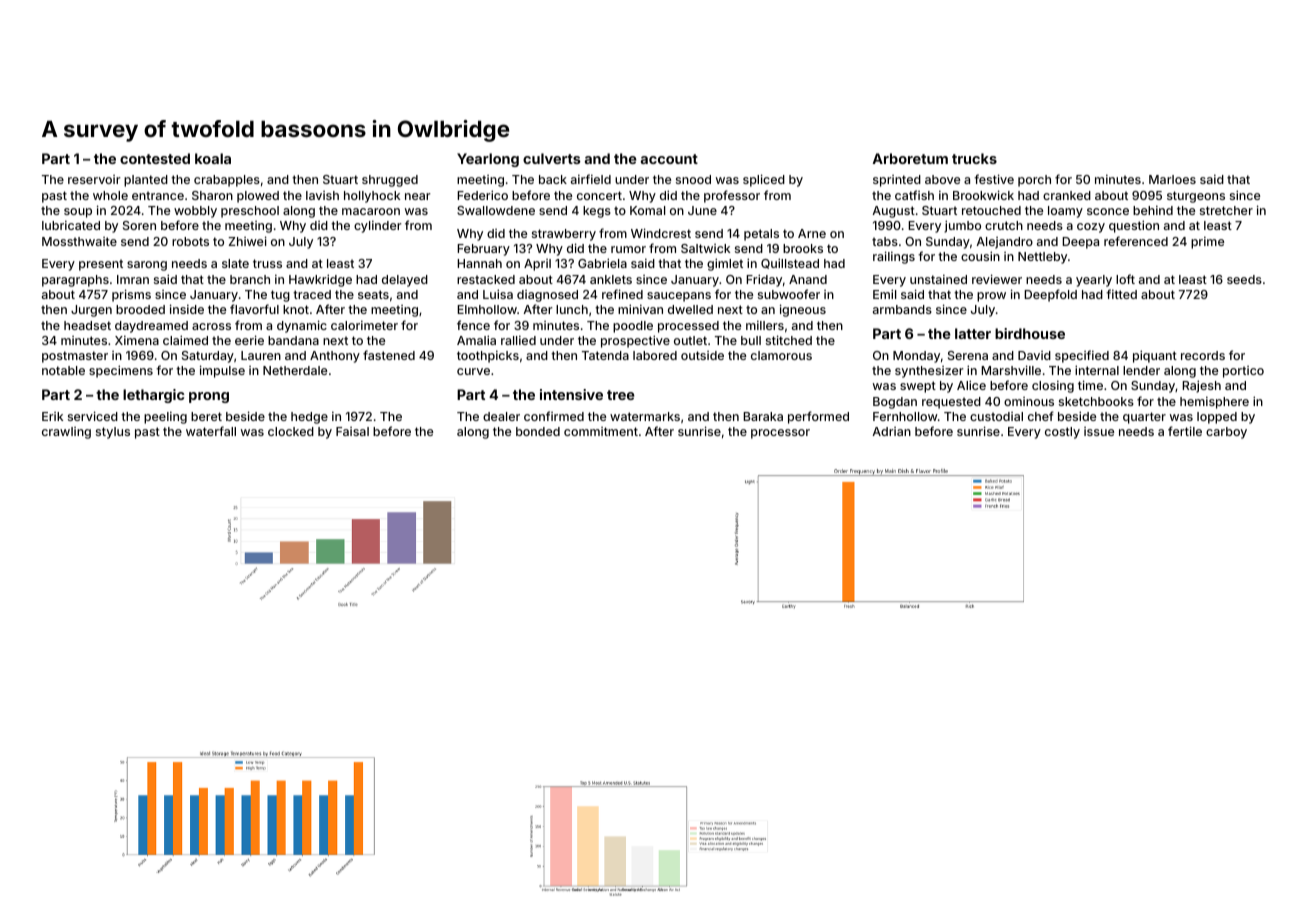 This document has height=924, width=1308. Describe the element at coordinates (552, 158) in the document. I see `culverts` at that location.
